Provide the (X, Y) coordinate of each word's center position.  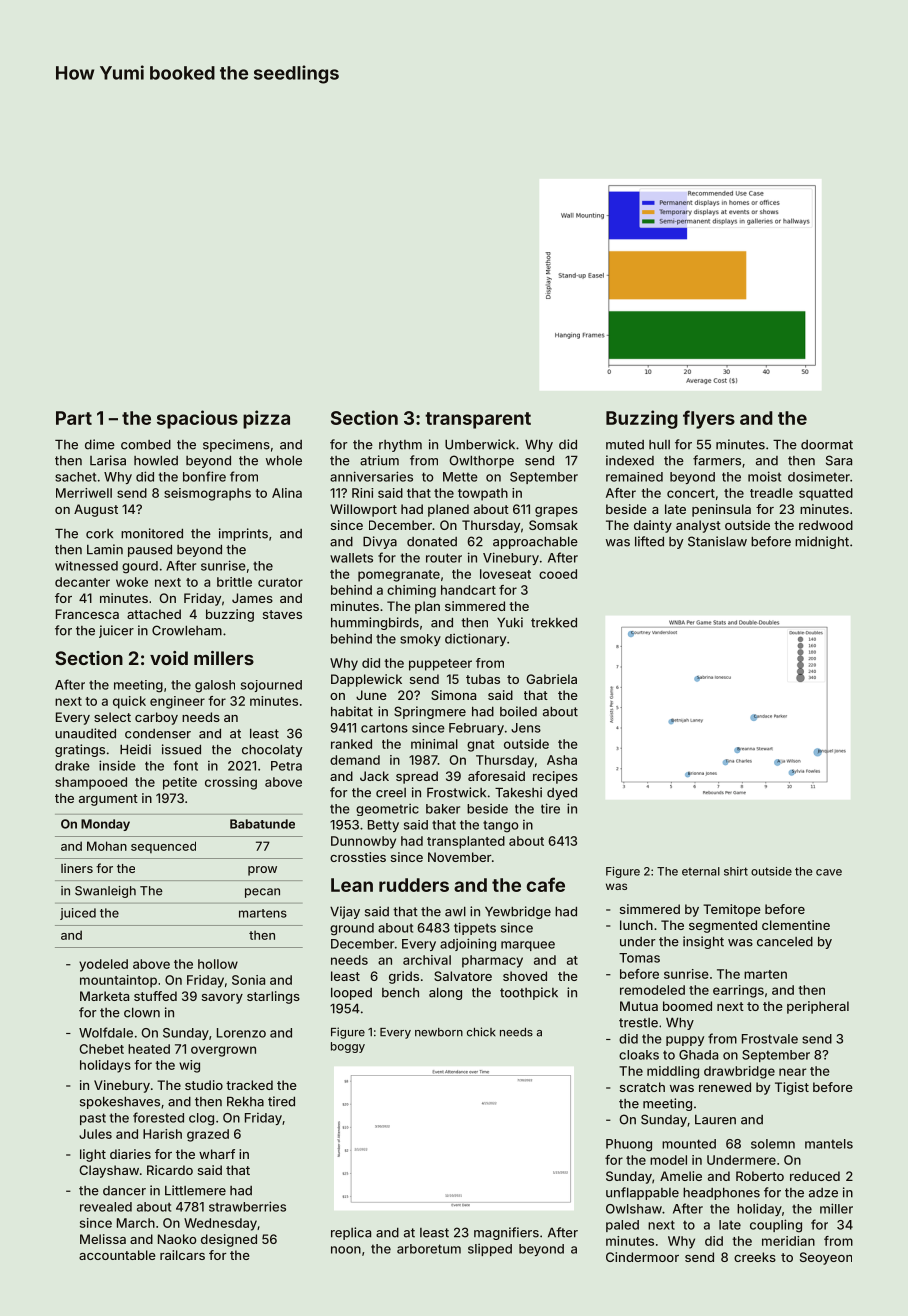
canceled (785, 942)
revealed (106, 1207)
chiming (411, 591)
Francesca (87, 614)
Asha (562, 760)
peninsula (721, 510)
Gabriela (551, 679)
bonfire (204, 476)
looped (351, 994)
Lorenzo (241, 1033)
